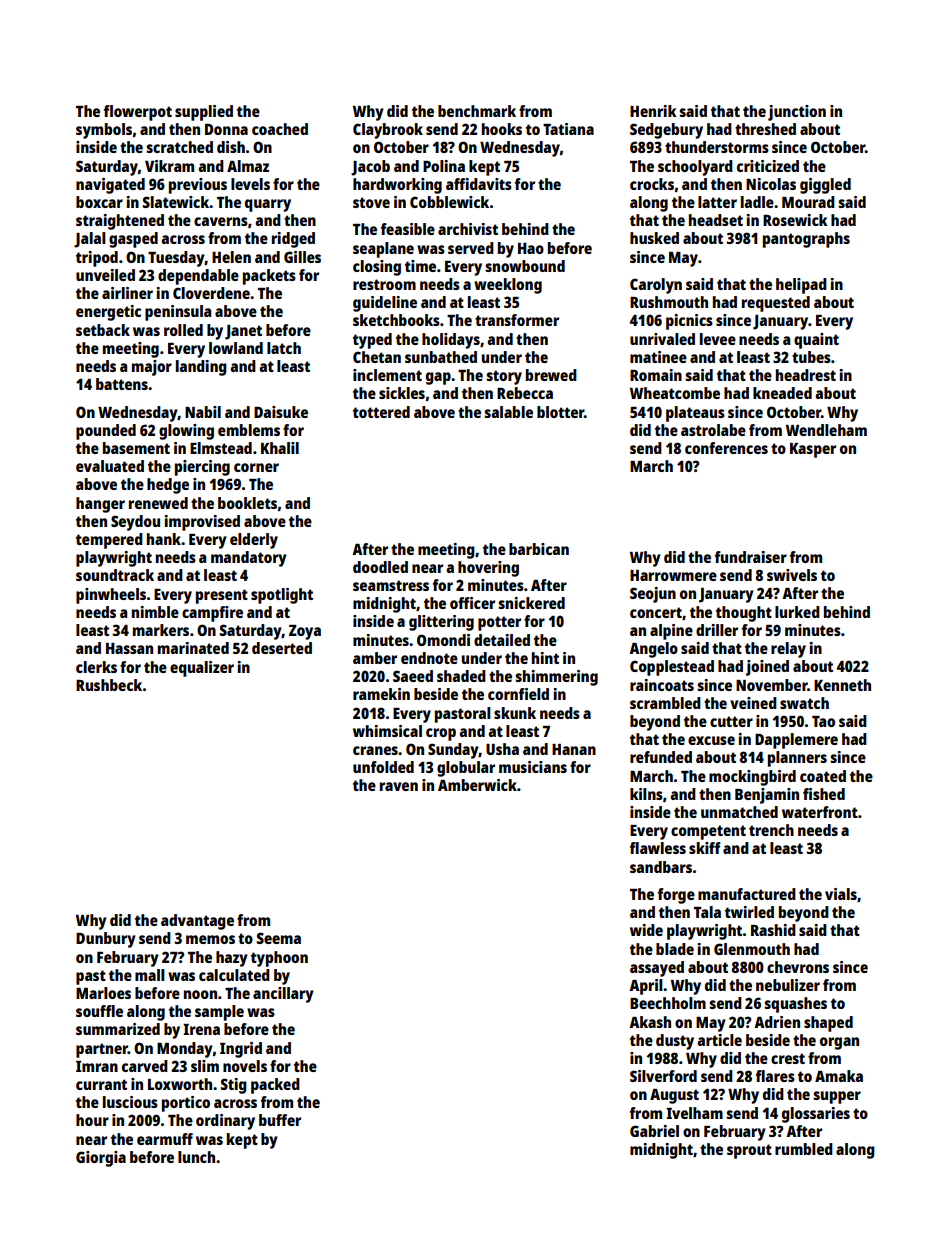 The width and height of the screenshot is (952, 1233). I want to click on ordinary, so click(225, 1122).
